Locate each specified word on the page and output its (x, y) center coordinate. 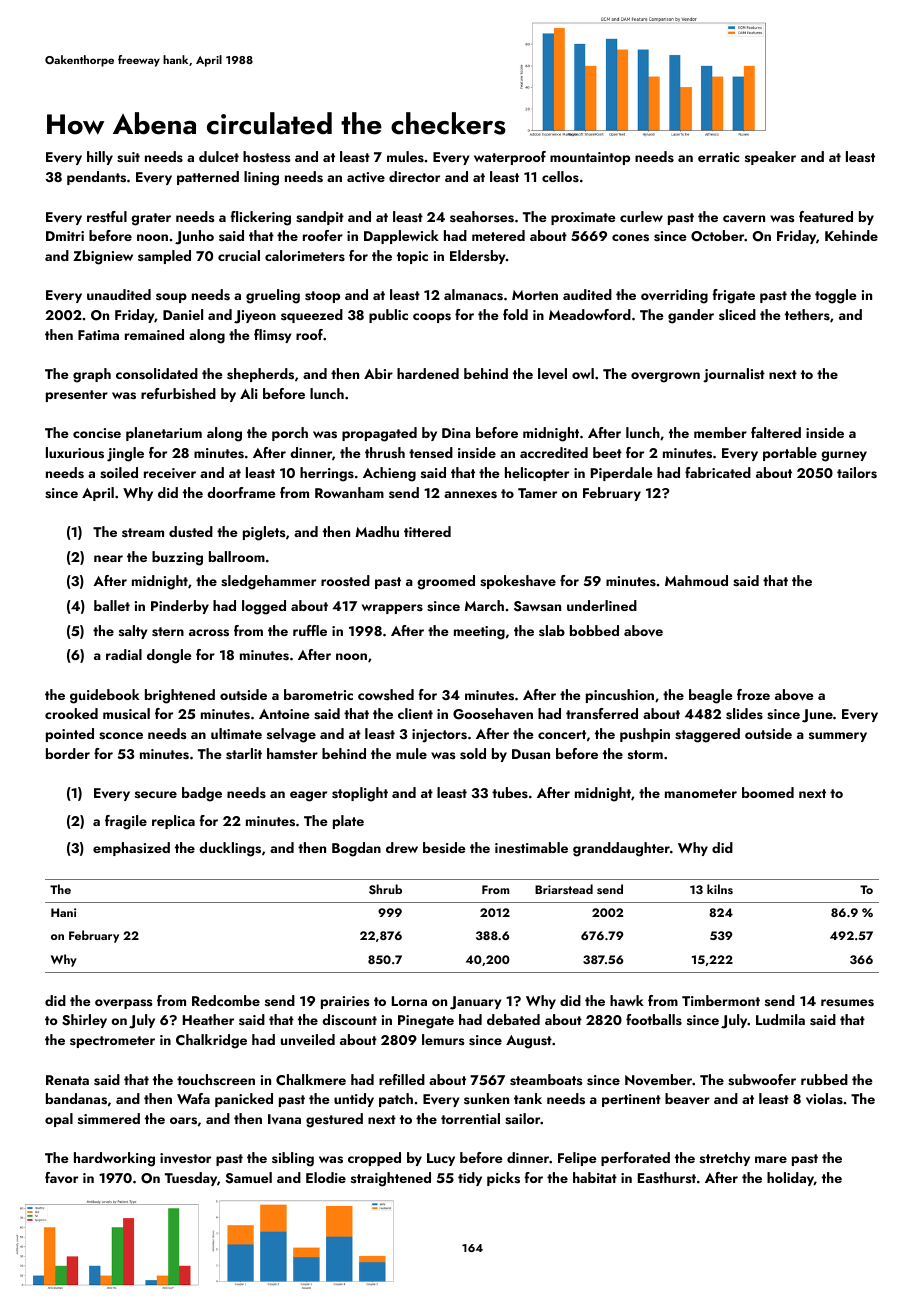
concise (97, 433)
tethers (807, 314)
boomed (768, 792)
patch (396, 1100)
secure (156, 794)
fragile (126, 822)
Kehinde (851, 235)
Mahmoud (696, 580)
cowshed (386, 694)
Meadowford (590, 314)
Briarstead (564, 889)
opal (59, 1120)
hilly (100, 158)
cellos (560, 176)
